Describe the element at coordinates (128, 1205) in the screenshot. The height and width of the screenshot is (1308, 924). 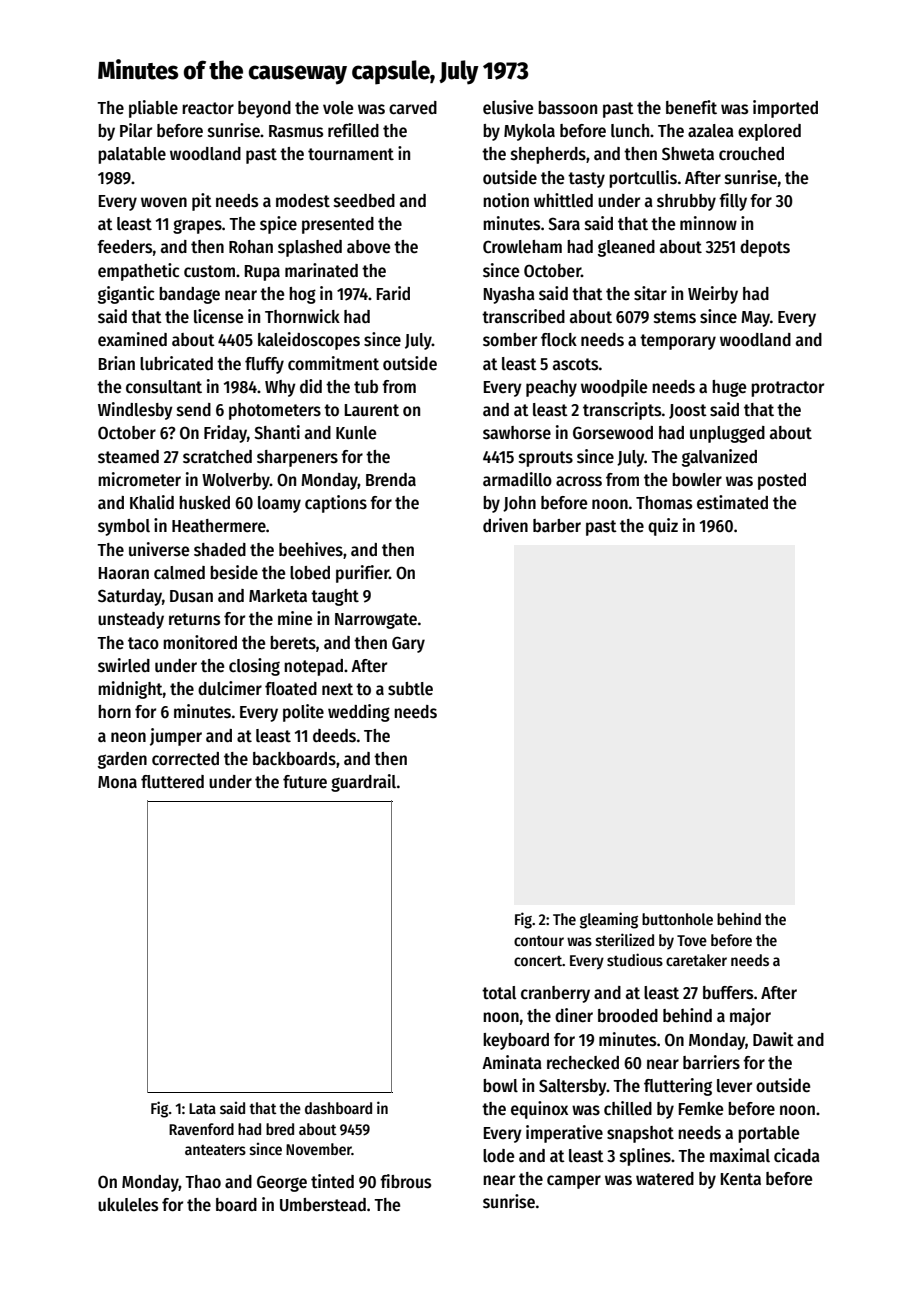
I see `ukuleles` at that location.
